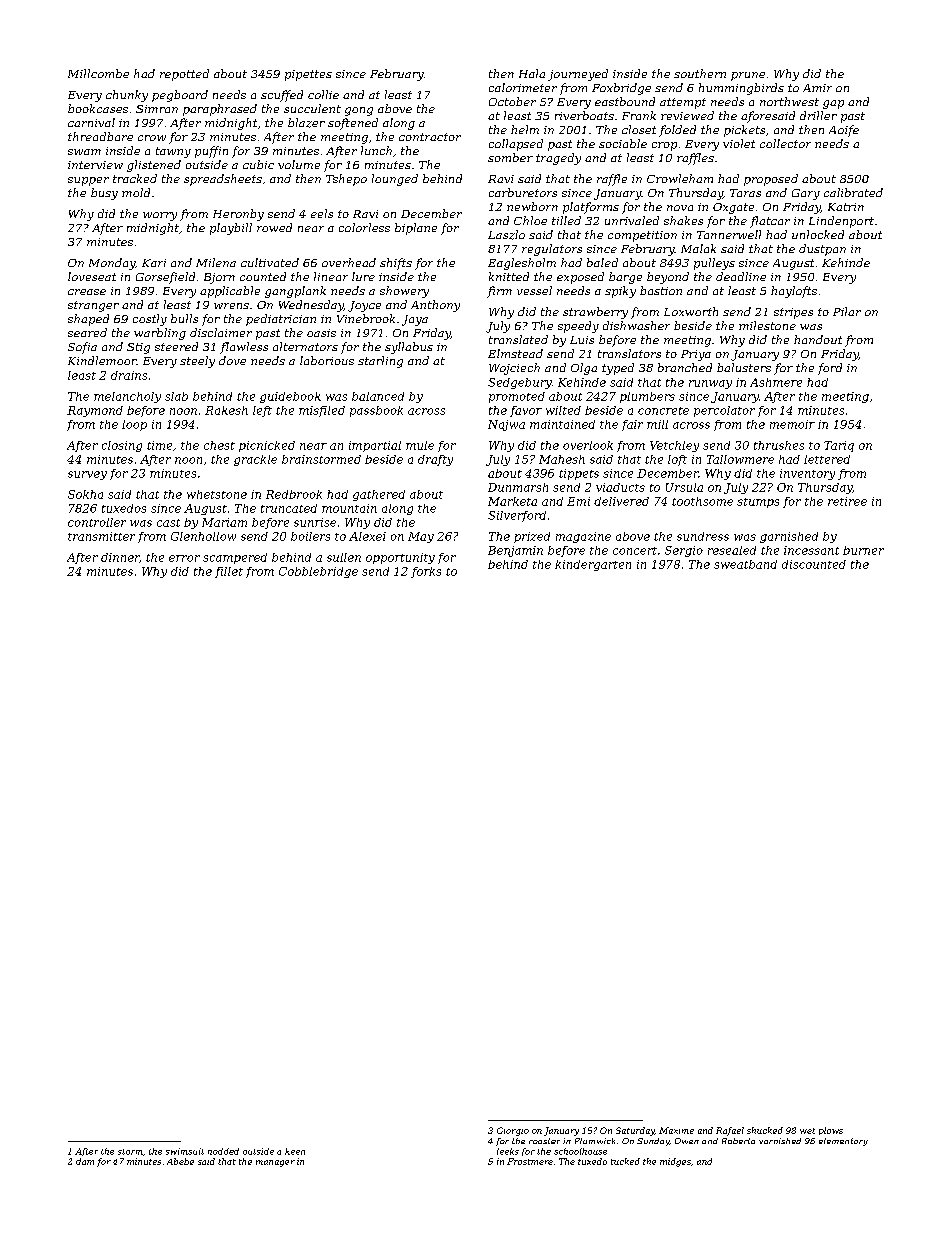  I want to click on forks, so click(426, 572).
